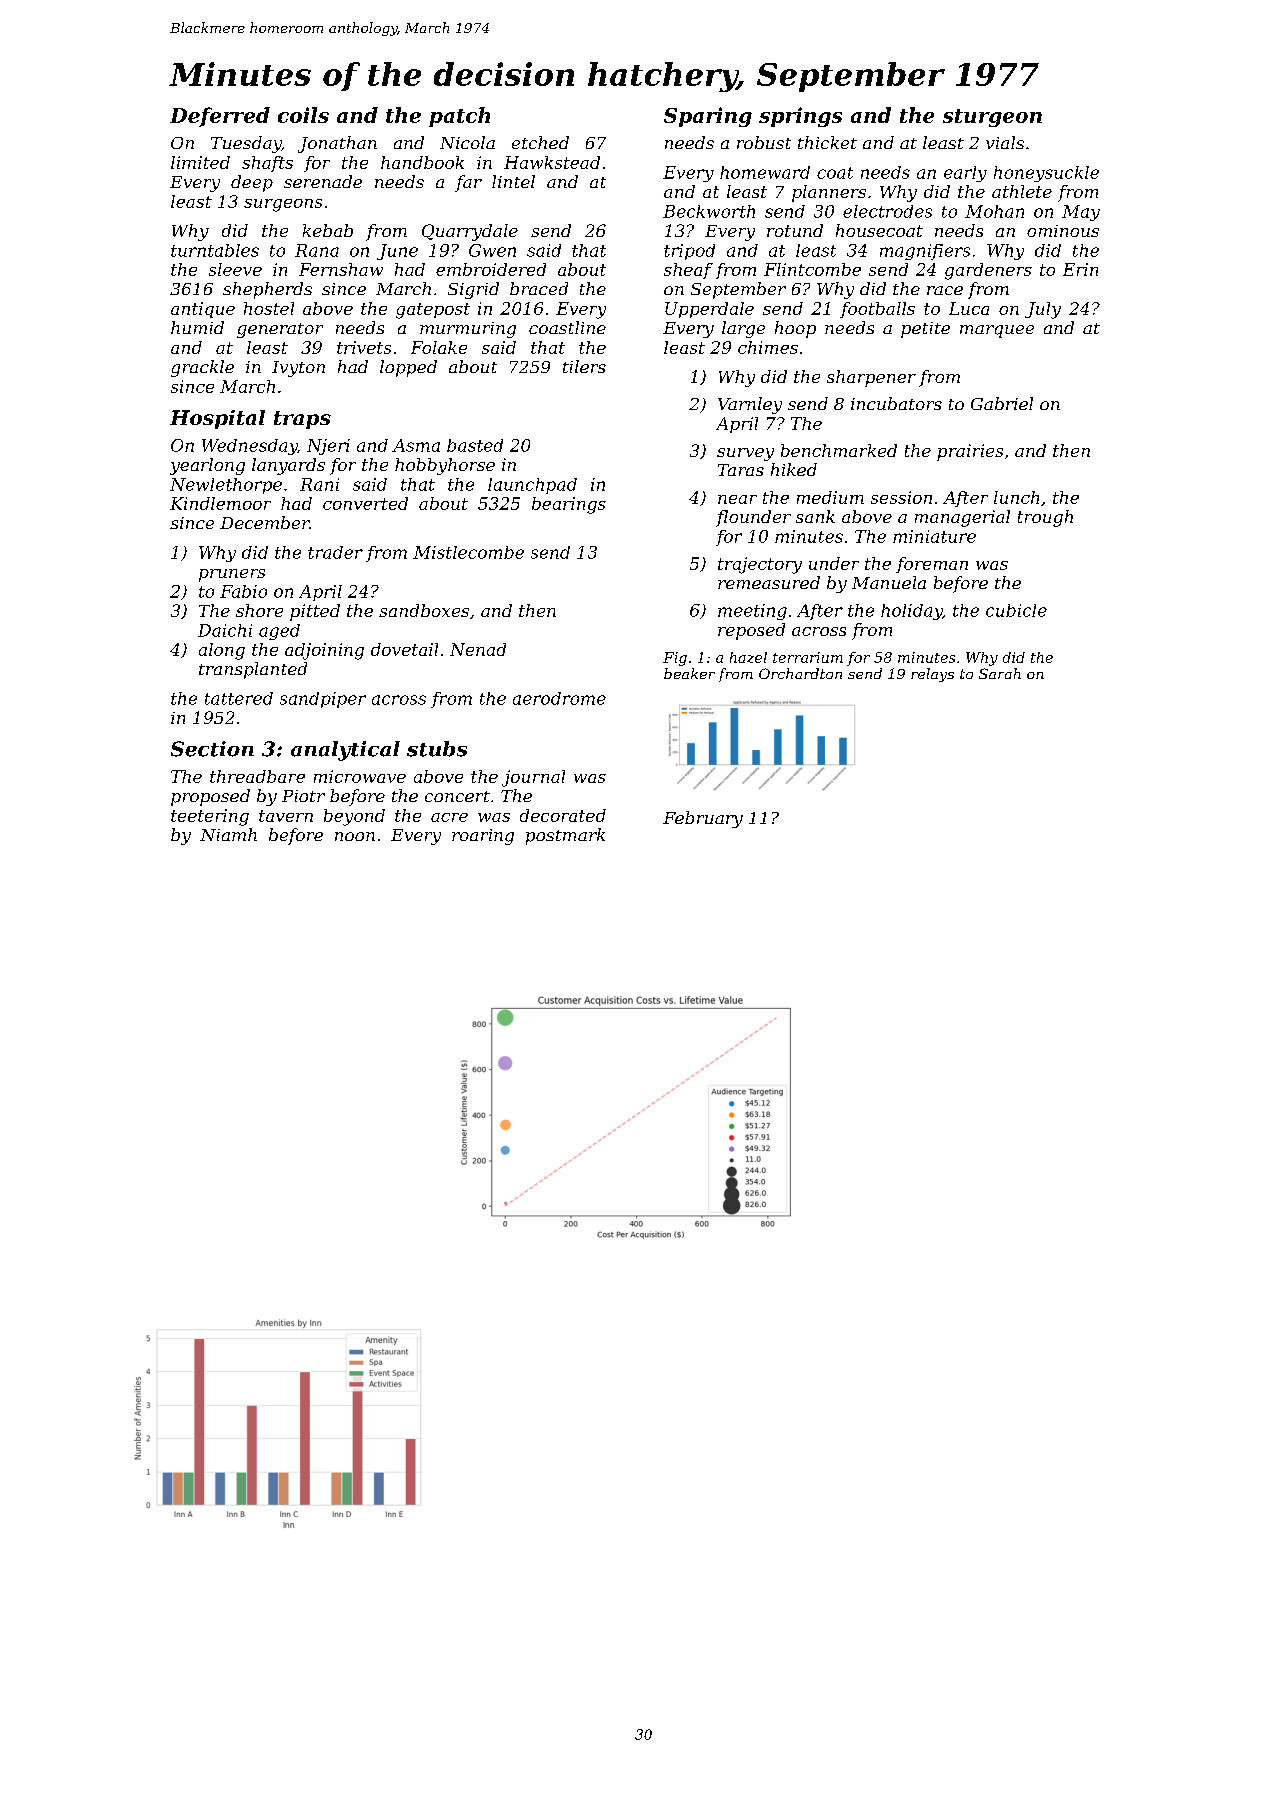  Describe the element at coordinates (808, 657) in the screenshot. I see `terrarium` at that location.
